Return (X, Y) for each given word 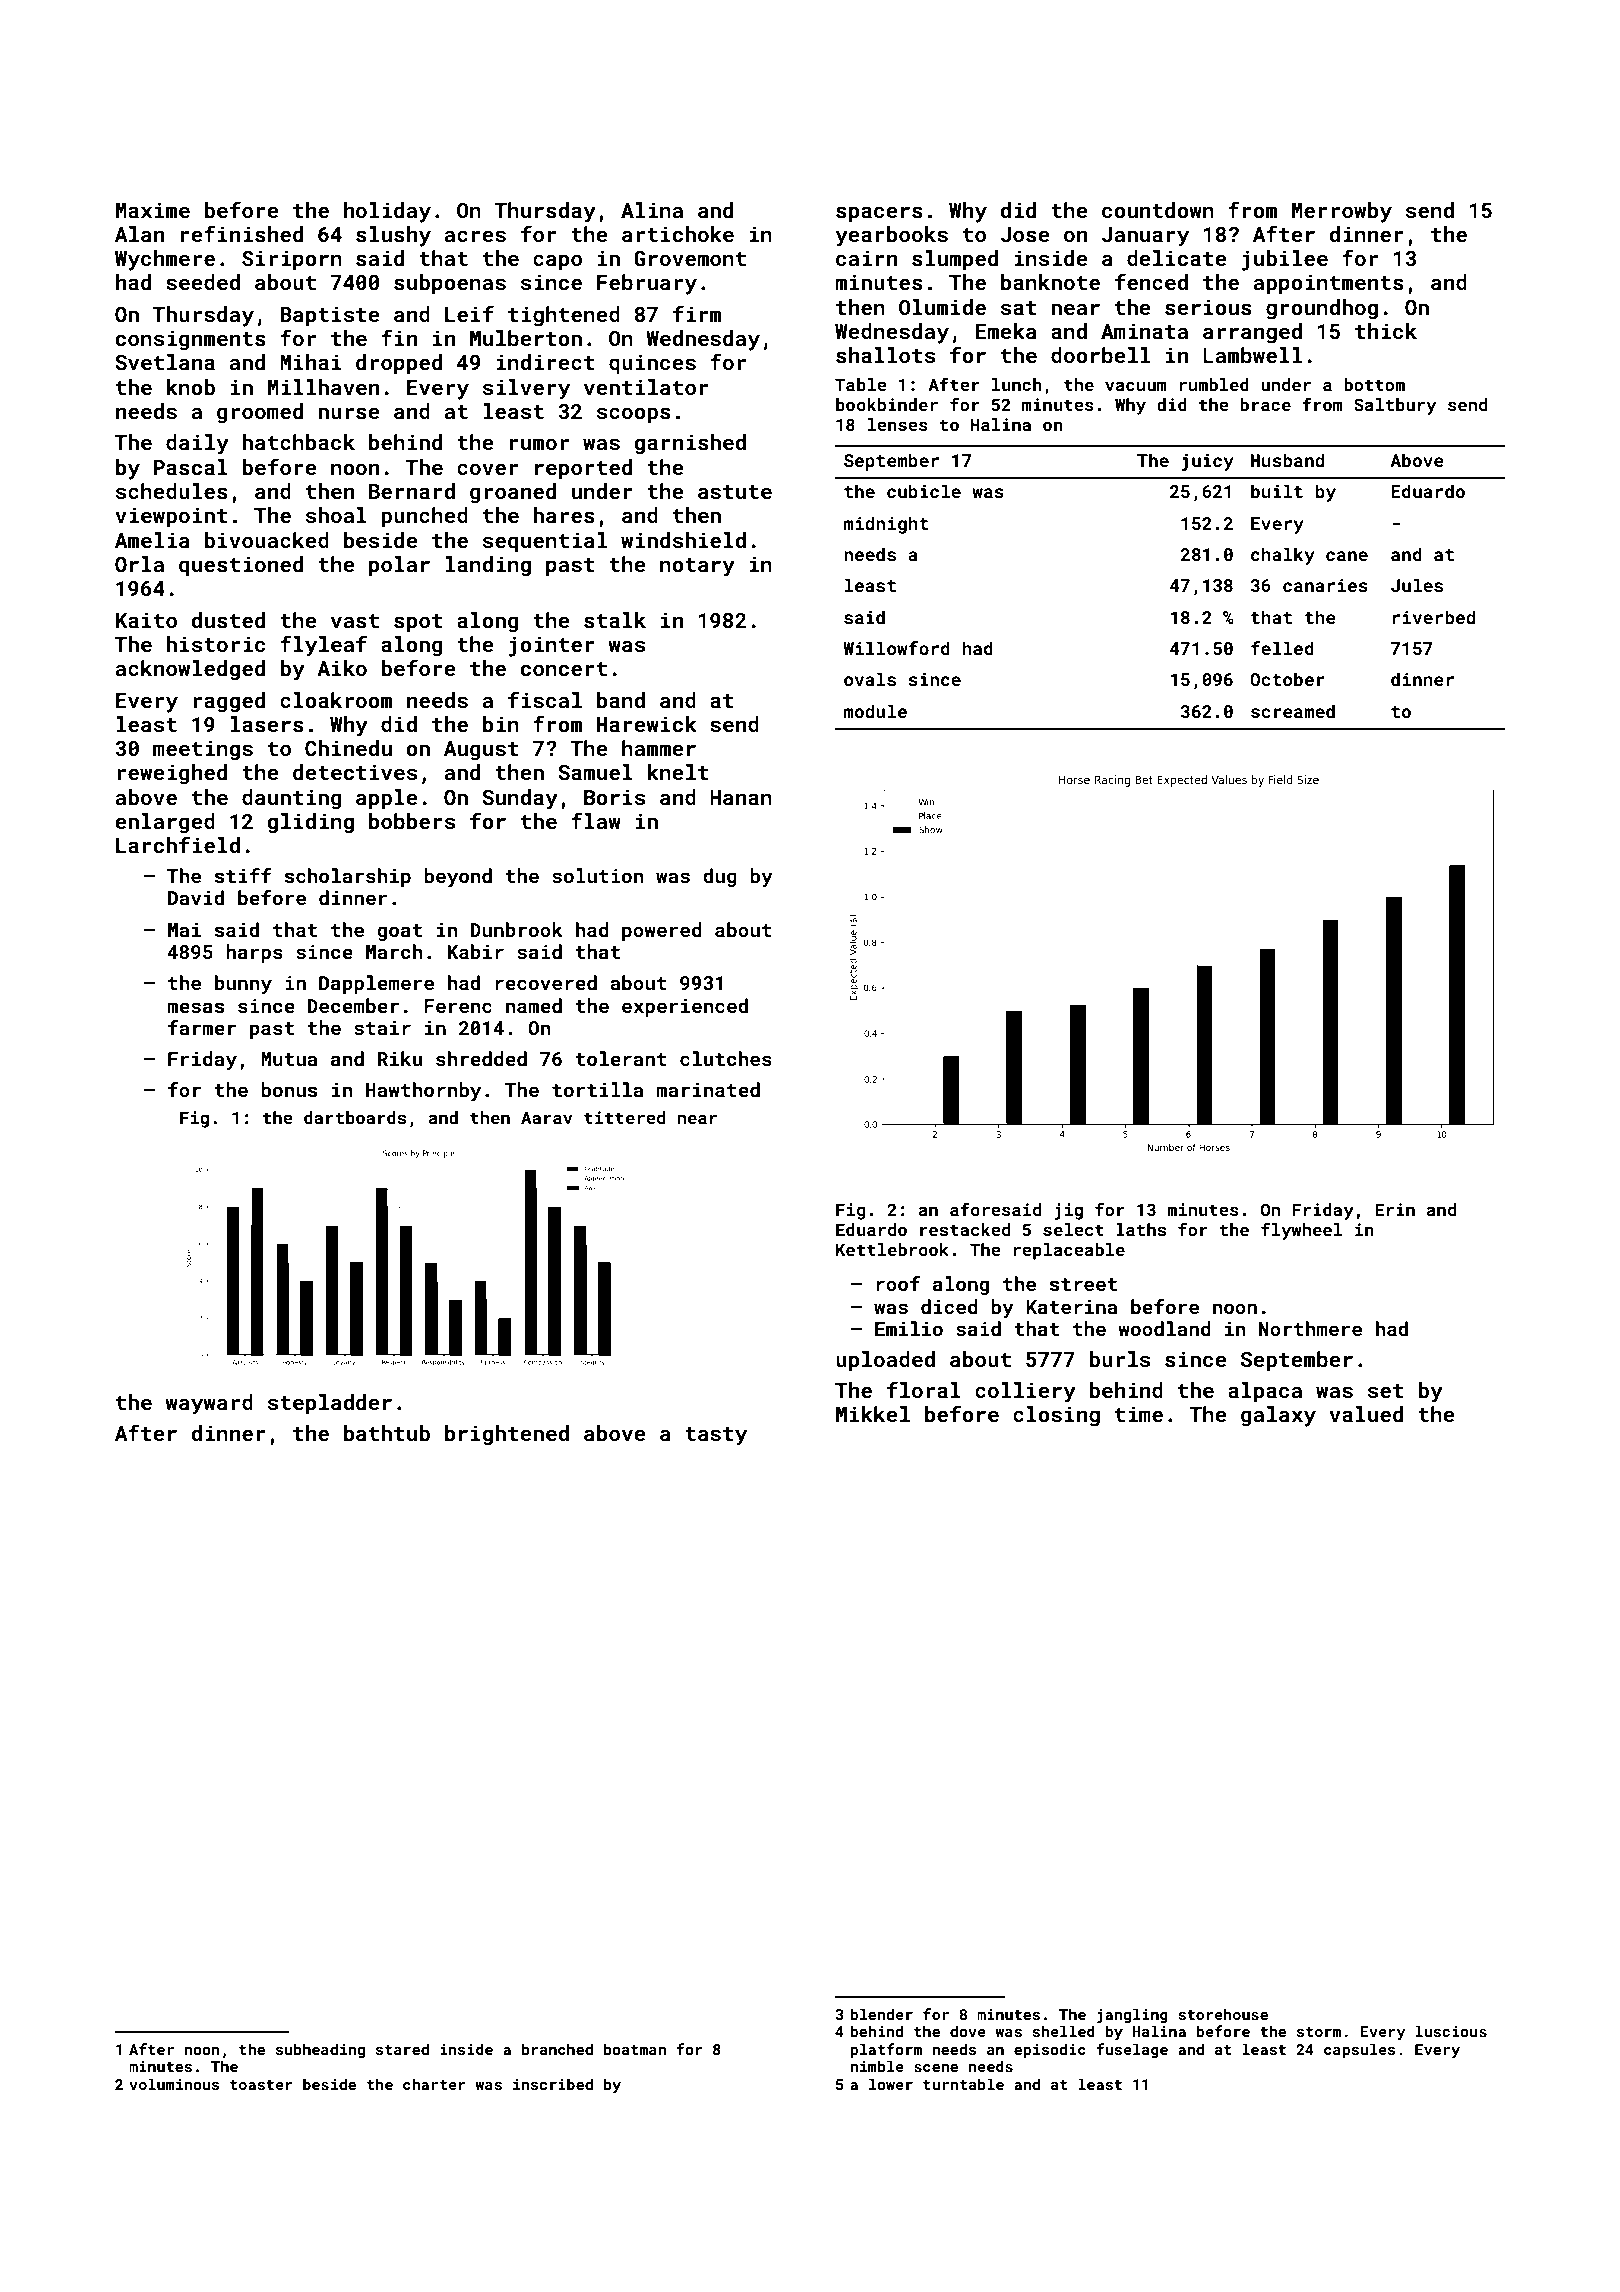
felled (1282, 648)
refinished (242, 233)
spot (418, 623)
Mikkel (873, 1414)
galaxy (1278, 1416)
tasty (716, 1436)
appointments (1329, 284)
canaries (1325, 585)
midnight (886, 525)
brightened (507, 1435)
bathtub (387, 1433)
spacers (879, 214)
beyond (458, 877)
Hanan (741, 797)
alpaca (1265, 1392)
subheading (320, 2050)
